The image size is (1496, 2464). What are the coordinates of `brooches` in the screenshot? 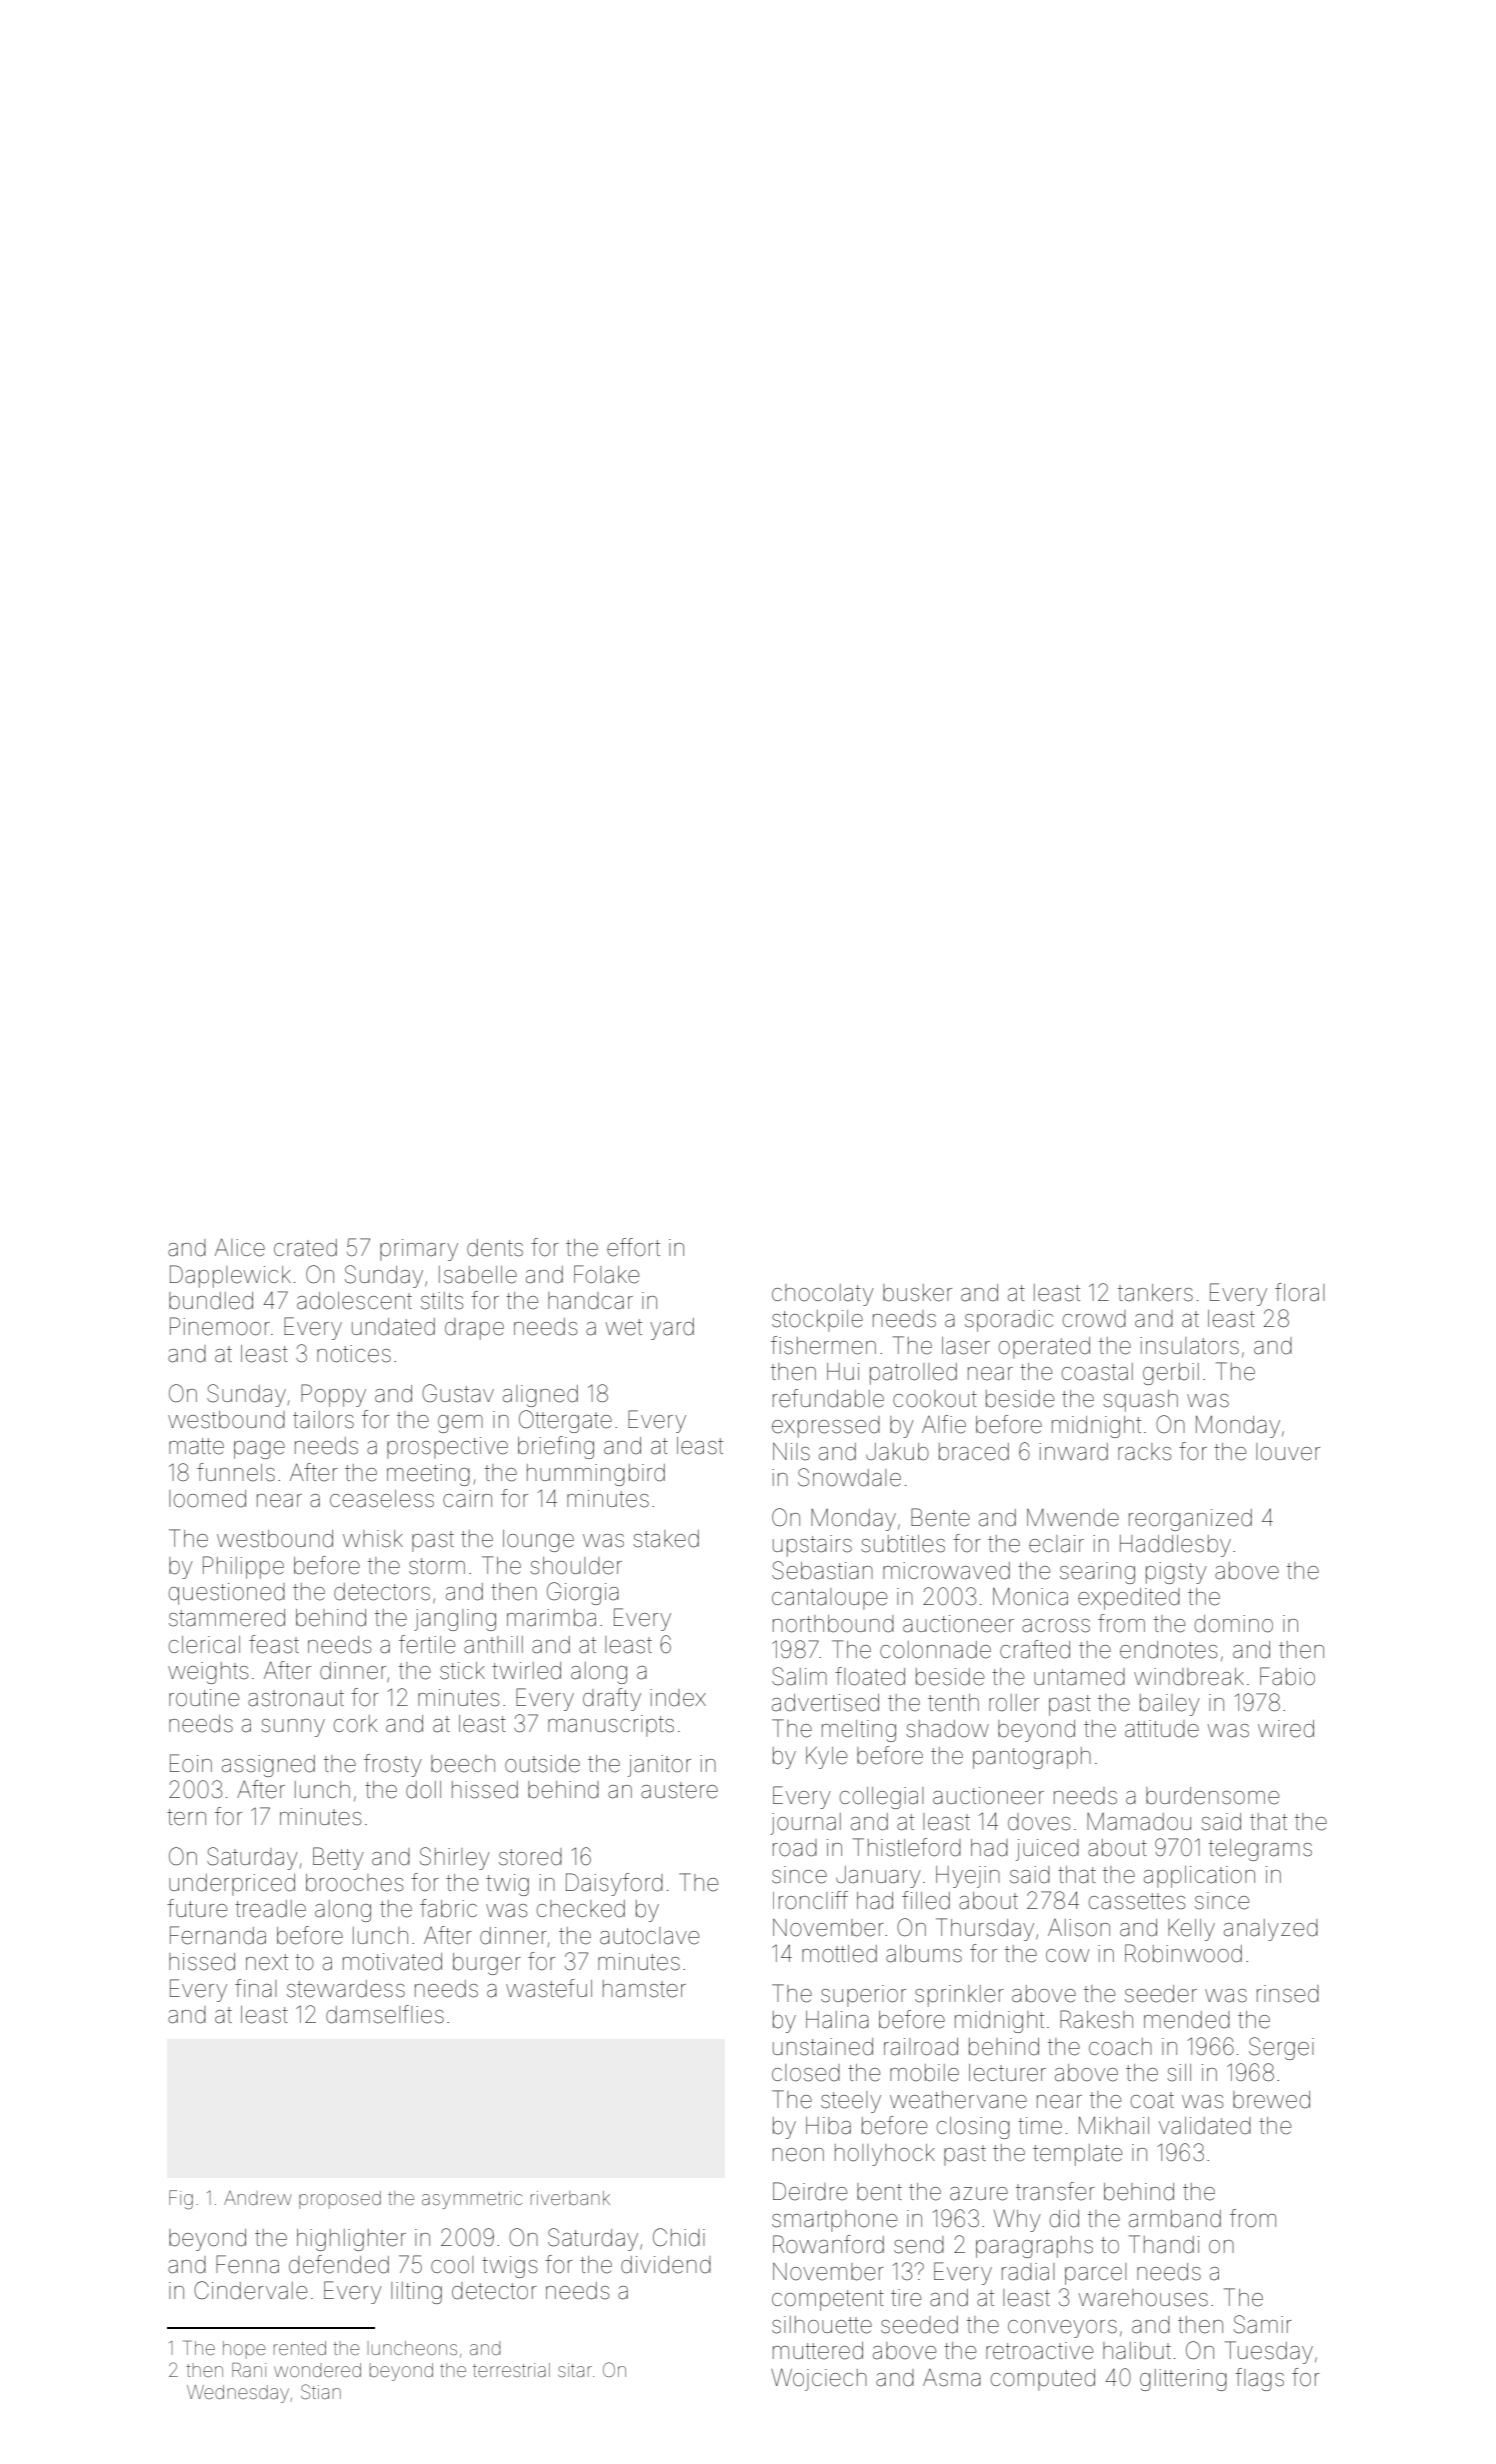 It's located at (354, 1883).
